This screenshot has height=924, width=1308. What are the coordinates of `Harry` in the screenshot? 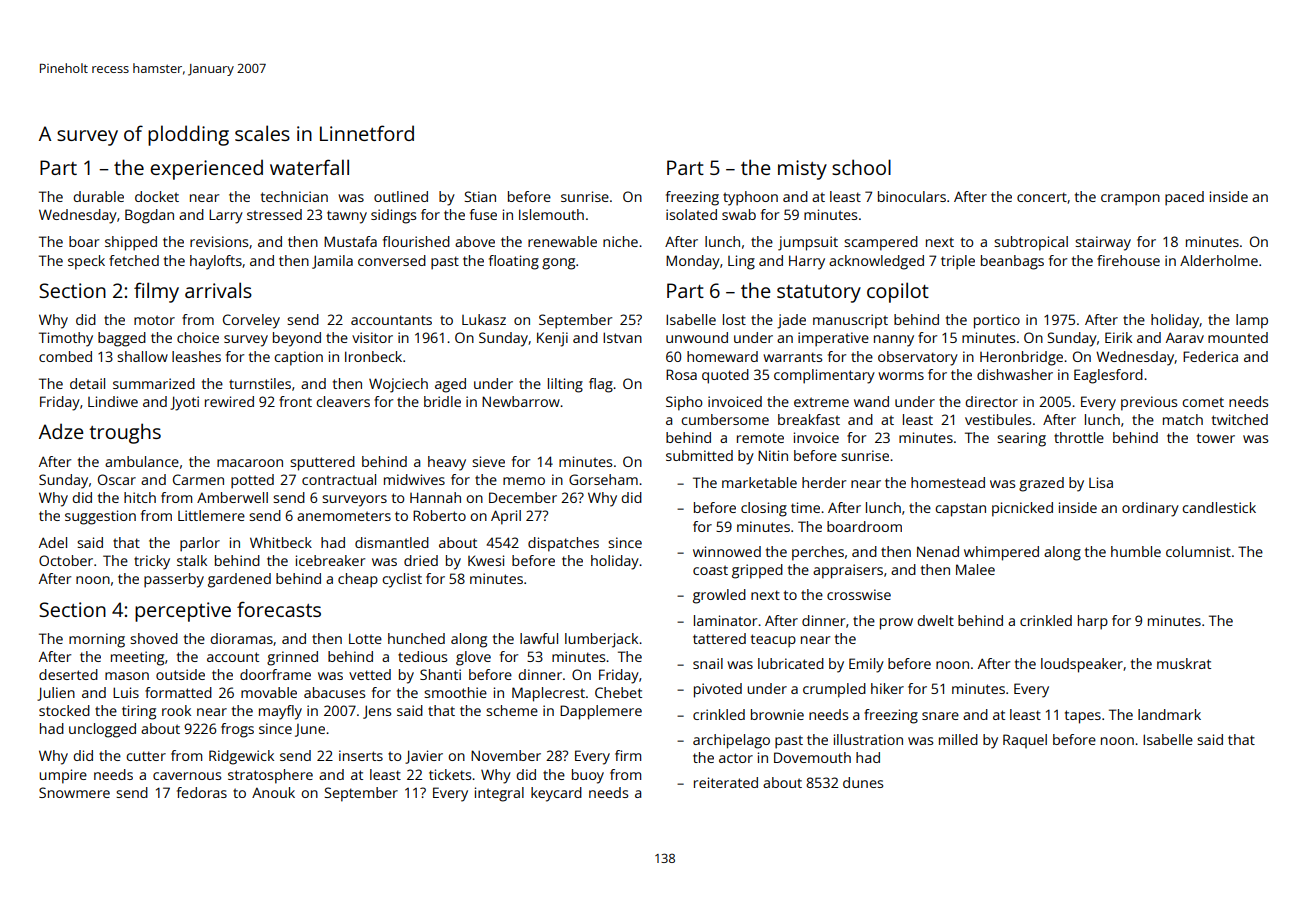 It's located at (807, 262).
